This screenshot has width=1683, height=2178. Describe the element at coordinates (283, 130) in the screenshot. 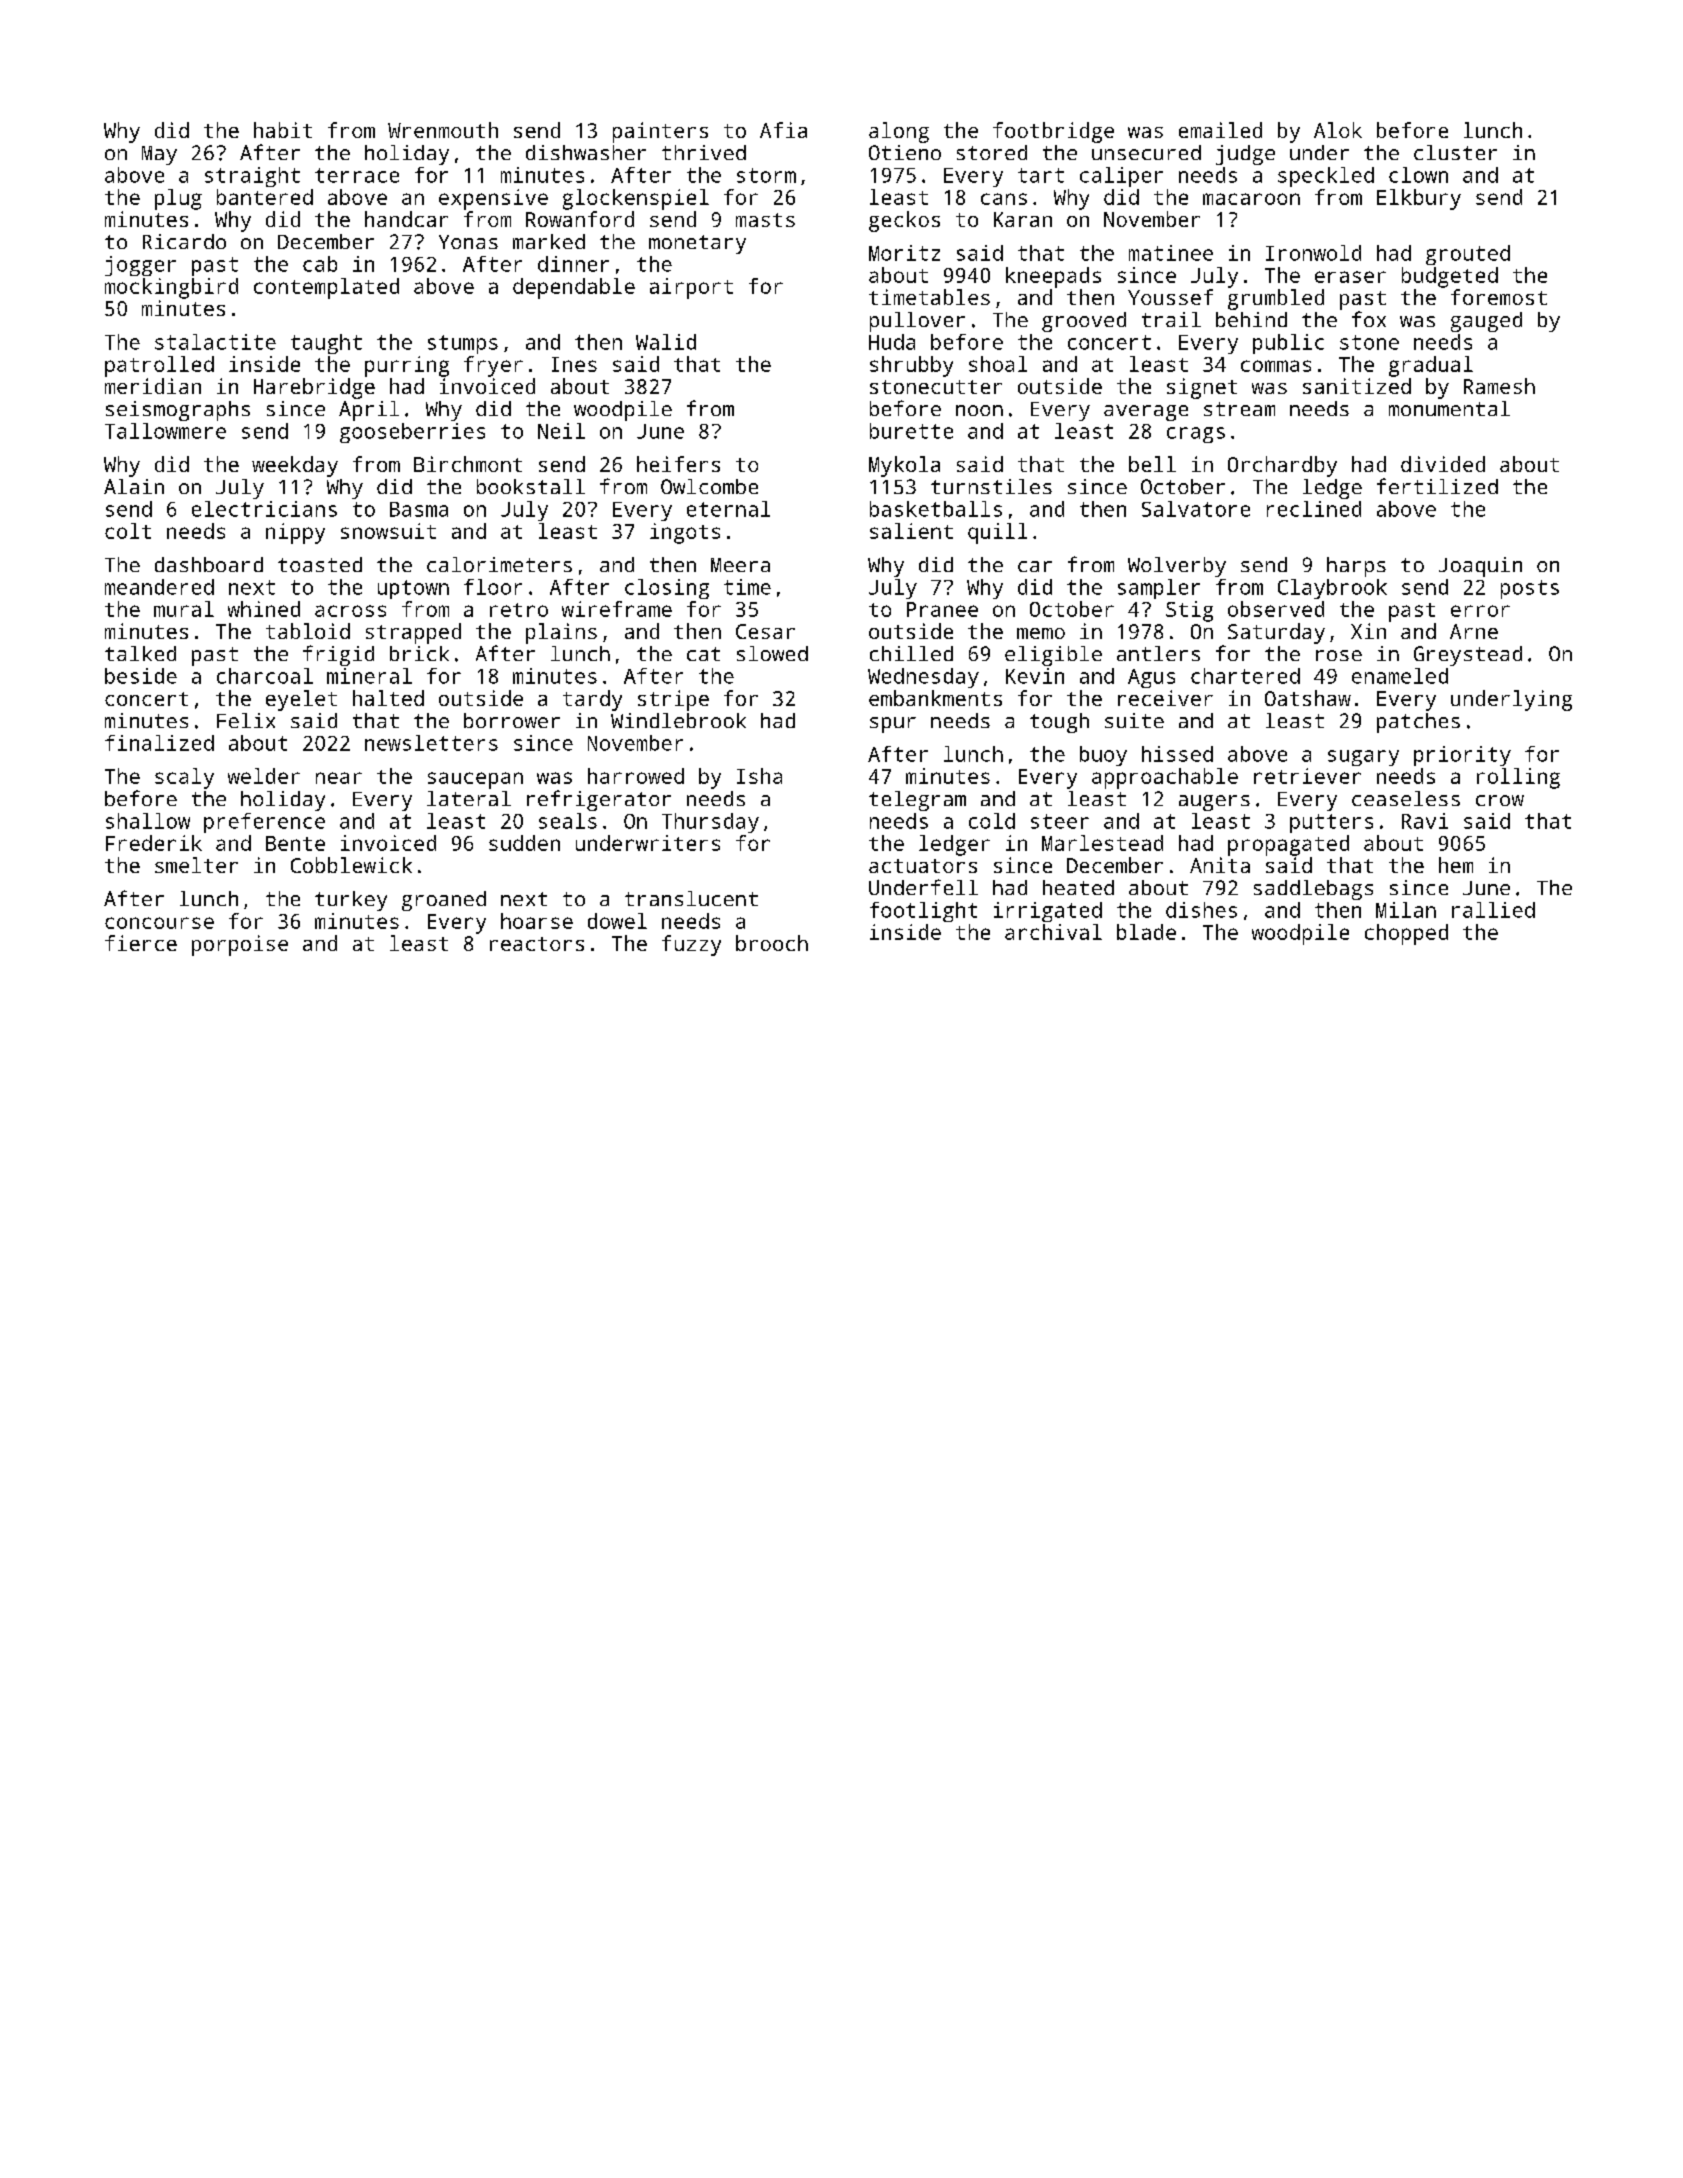

I see `habit` at that location.
